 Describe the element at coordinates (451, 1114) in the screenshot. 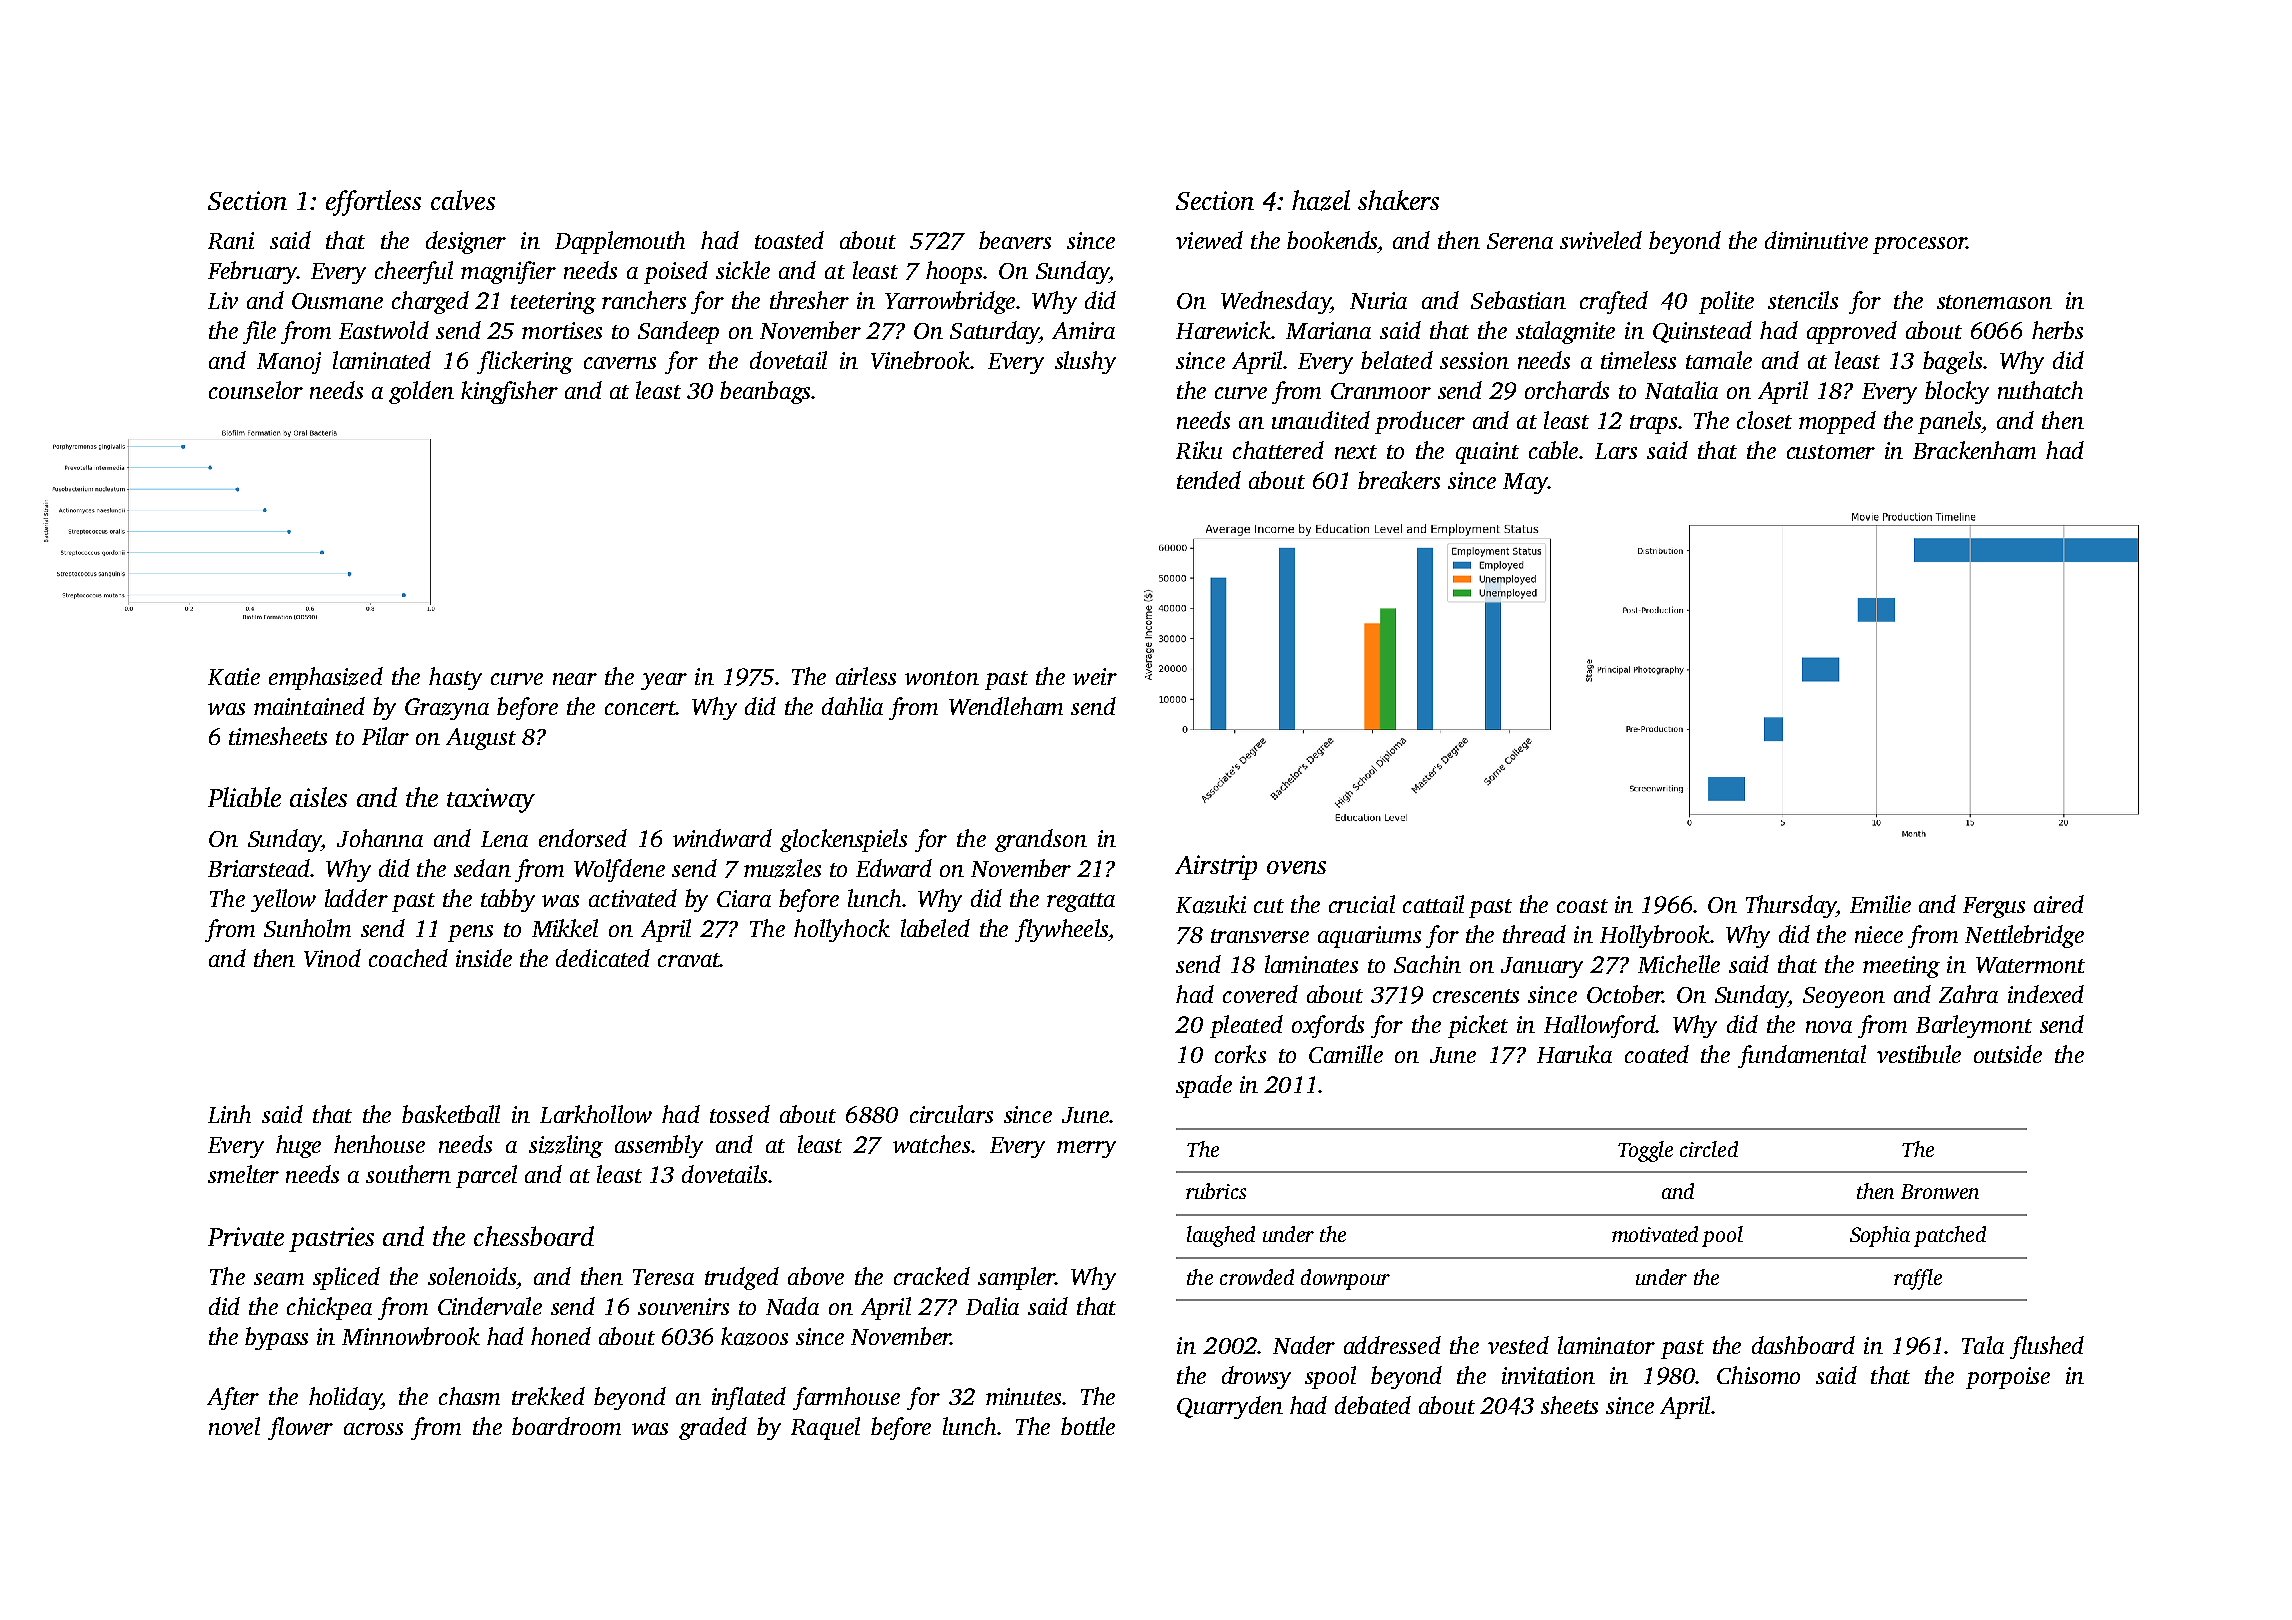

I see `basketball` at that location.
